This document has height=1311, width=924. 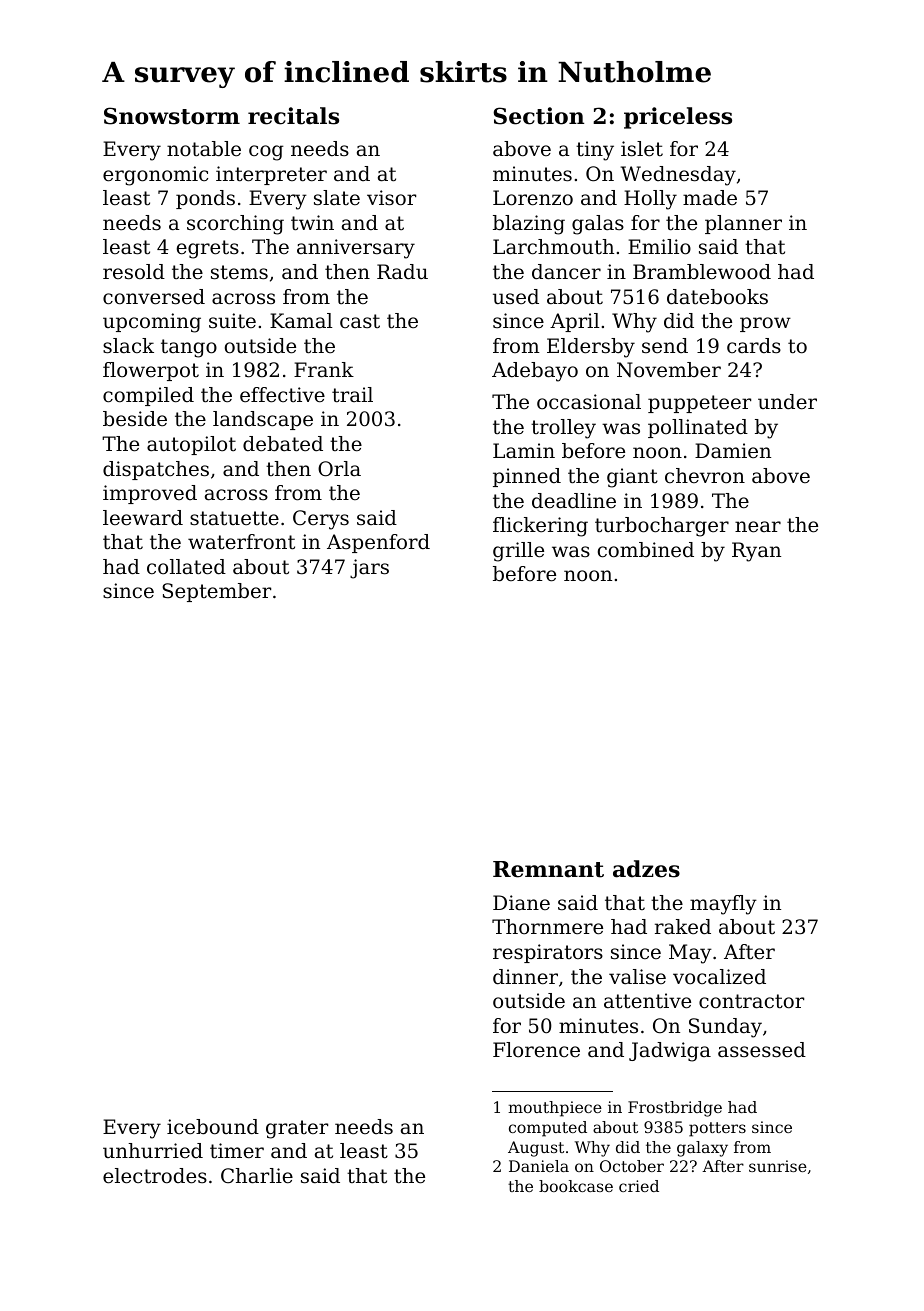 I want to click on grille, so click(x=518, y=552).
